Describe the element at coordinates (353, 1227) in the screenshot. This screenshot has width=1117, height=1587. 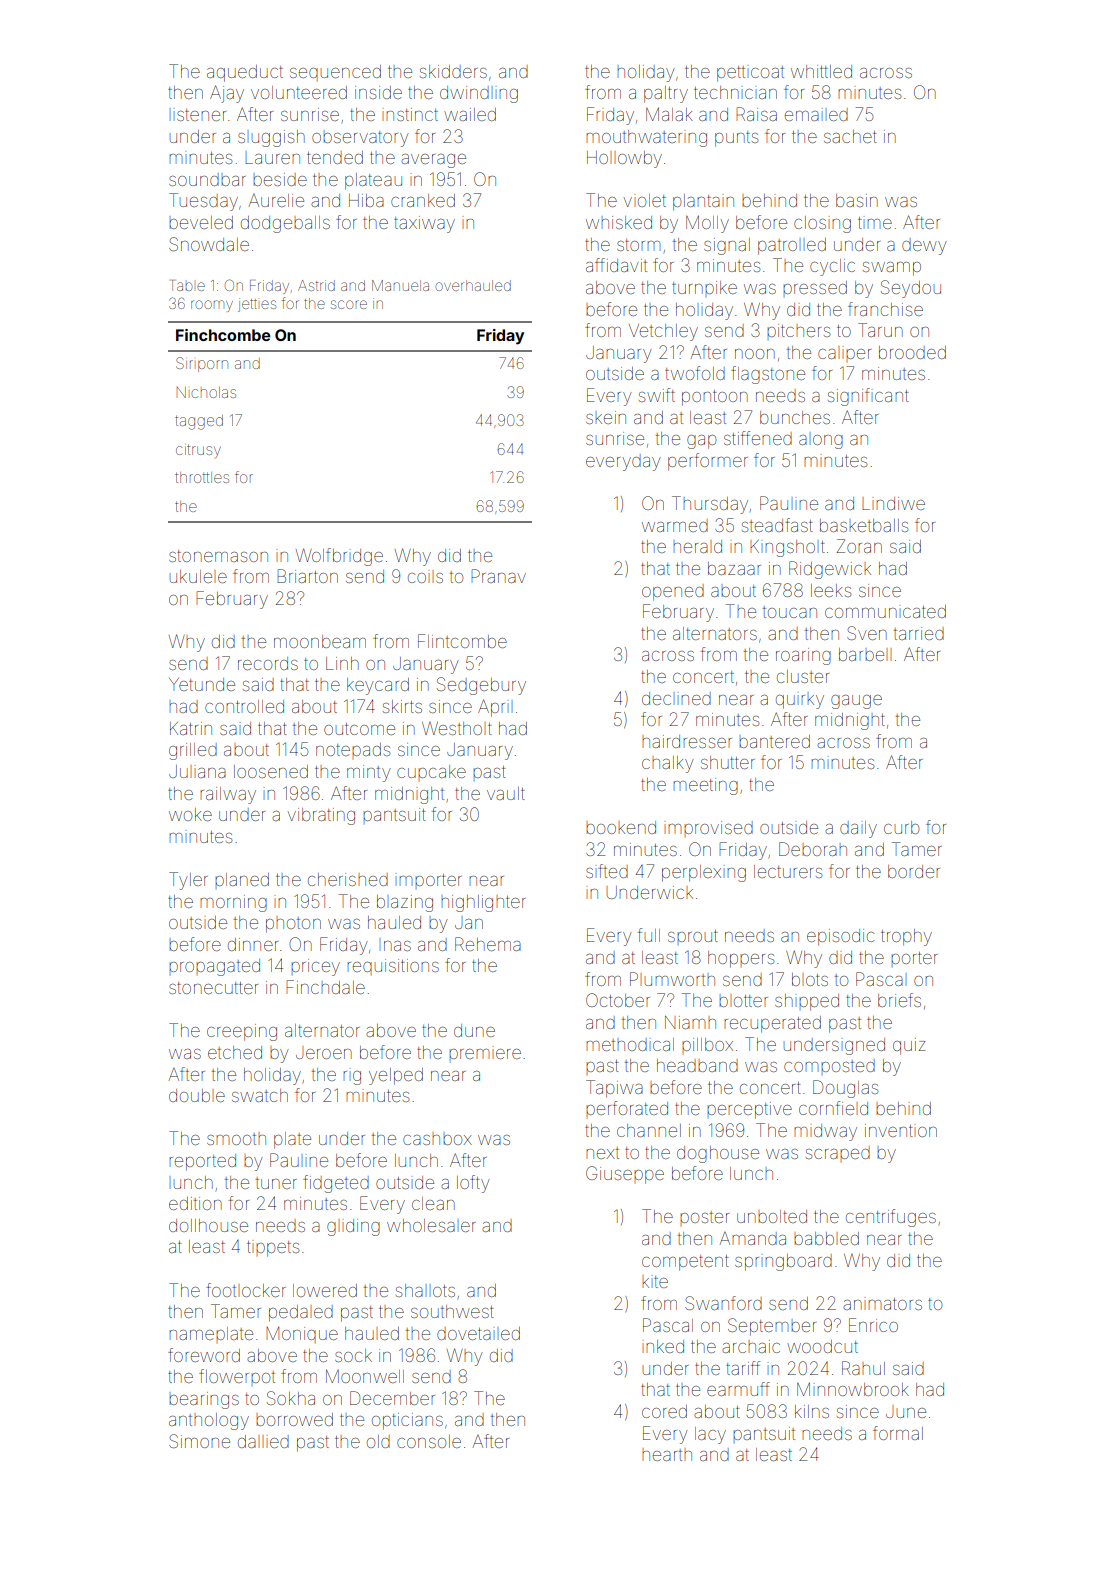
I see `gliding` at that location.
